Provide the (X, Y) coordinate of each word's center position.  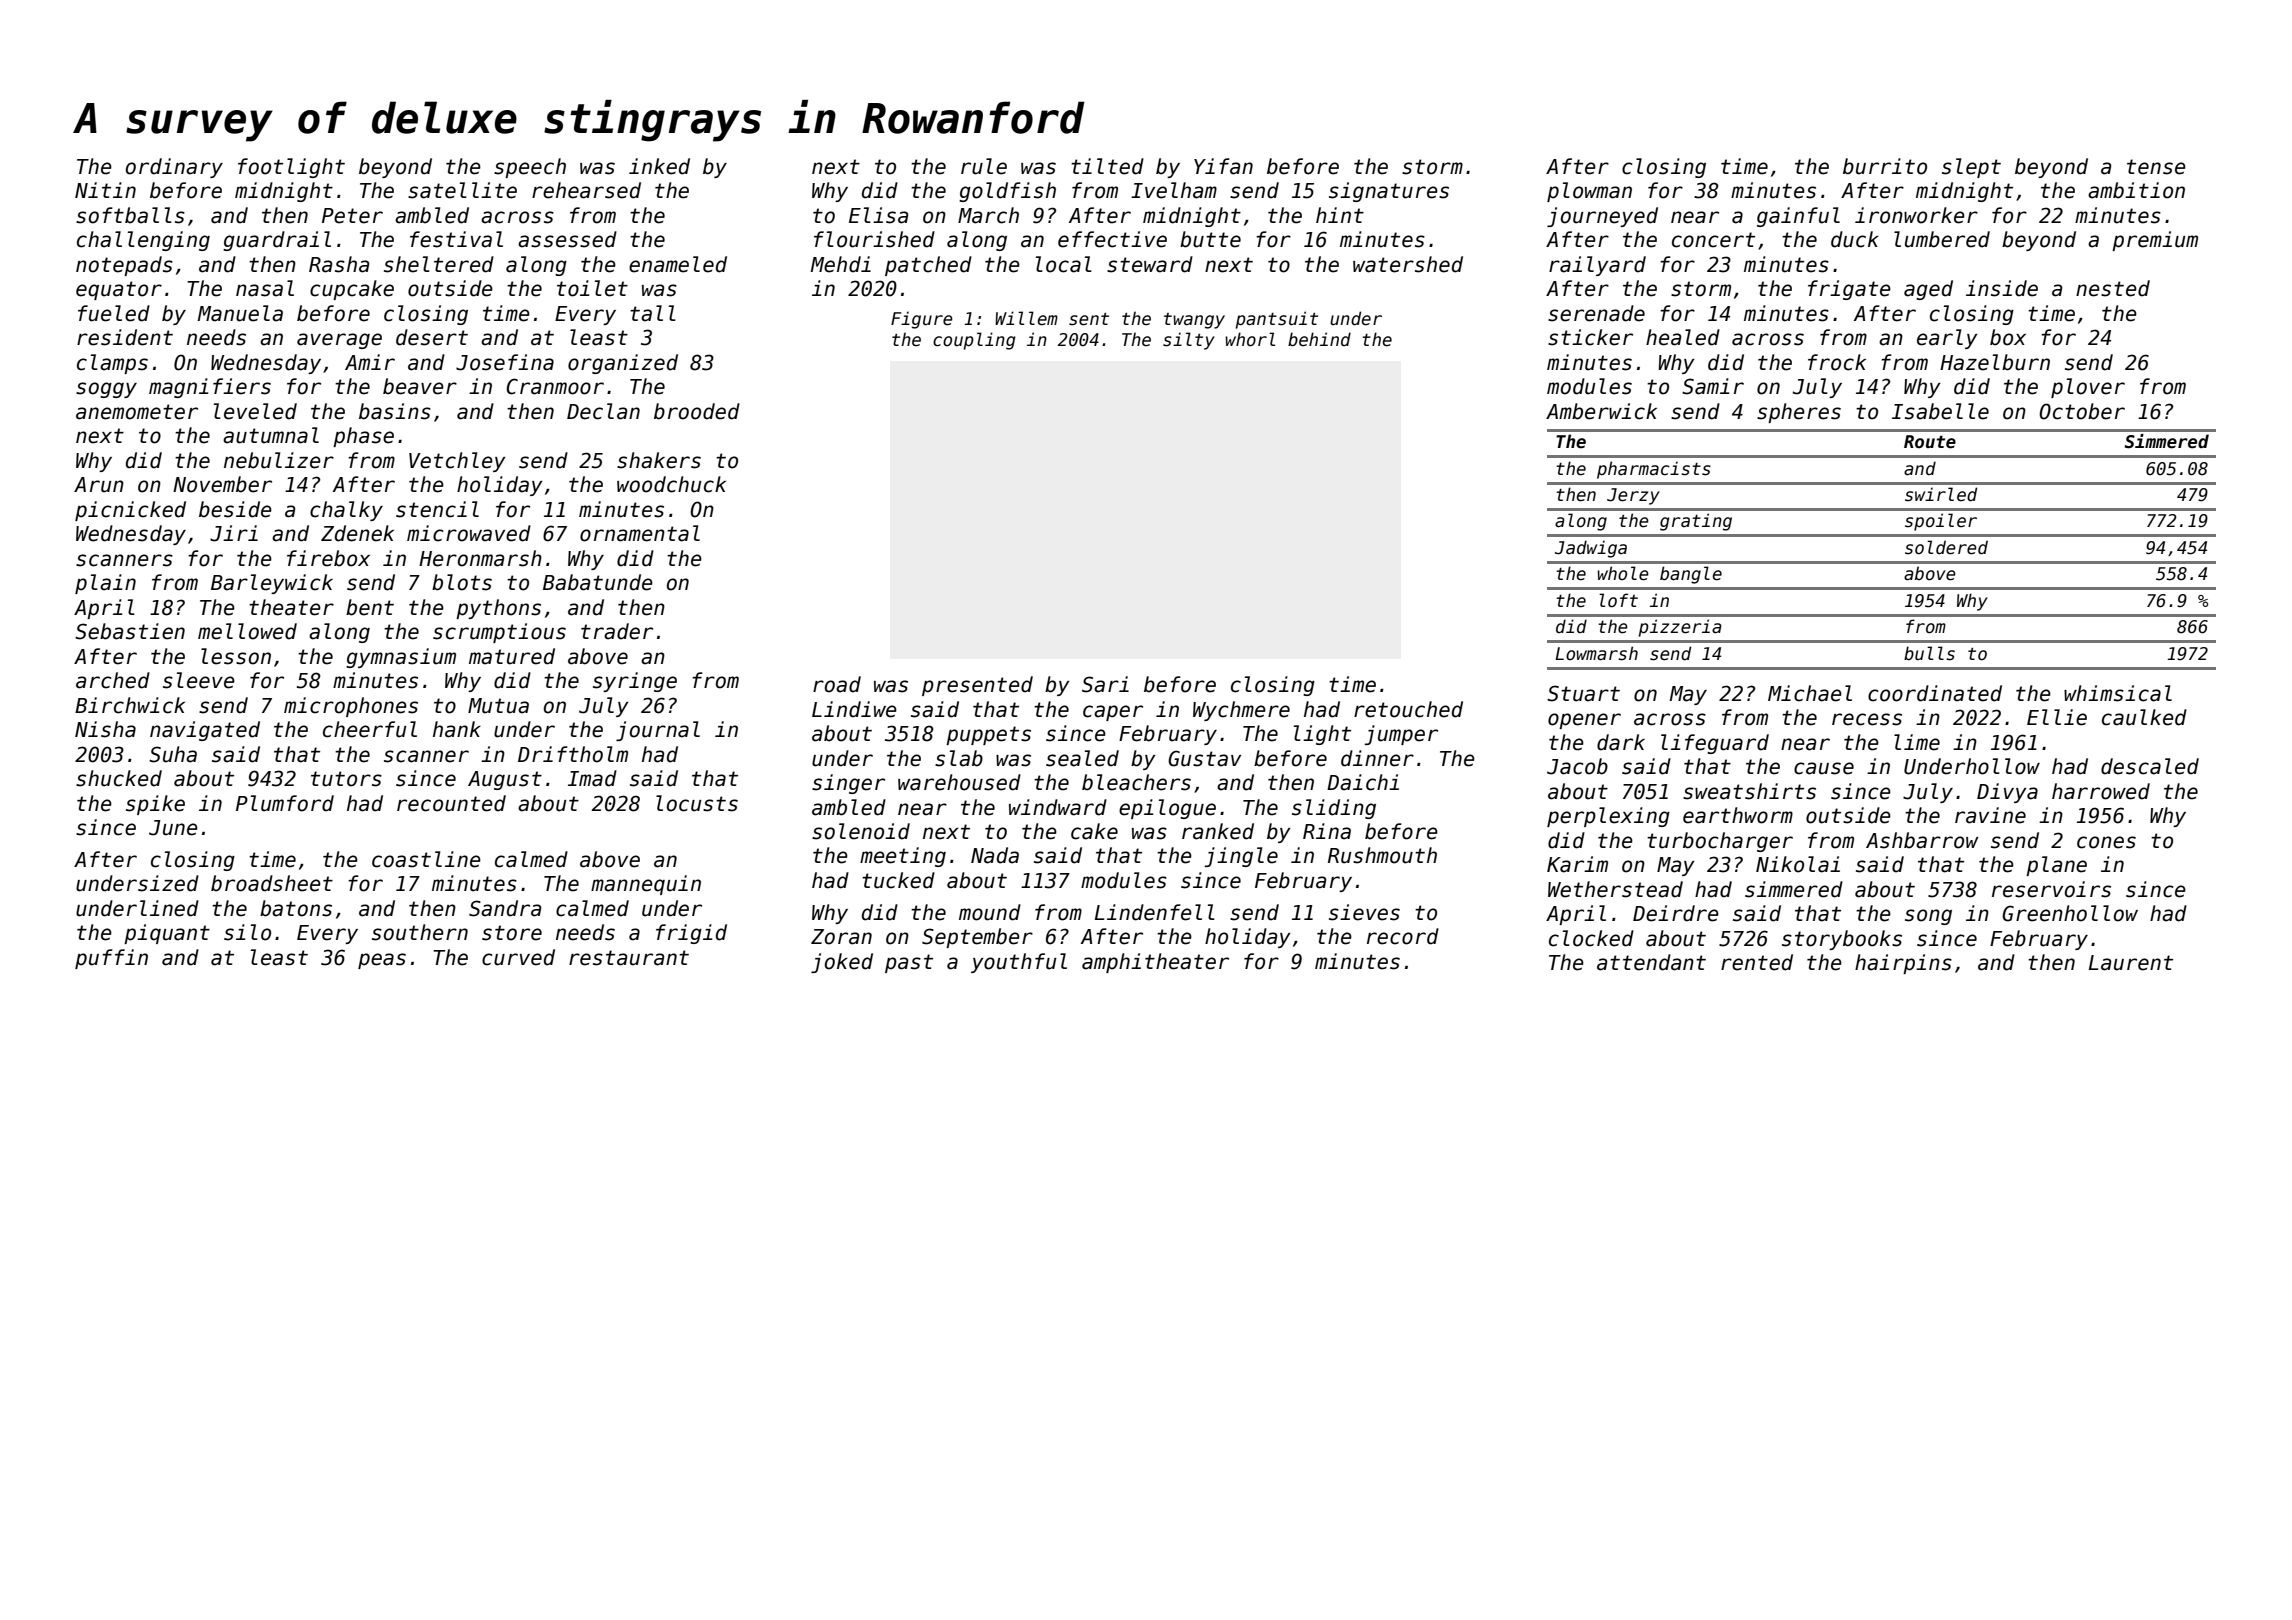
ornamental (640, 533)
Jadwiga (1591, 549)
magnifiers (210, 388)
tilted (1107, 166)
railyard (1597, 266)
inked (659, 166)
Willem (1026, 318)
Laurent (2131, 963)
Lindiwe (854, 709)
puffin (111, 959)
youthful (1019, 963)
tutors (346, 779)
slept (1971, 168)
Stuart (1583, 693)
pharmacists (1654, 470)
